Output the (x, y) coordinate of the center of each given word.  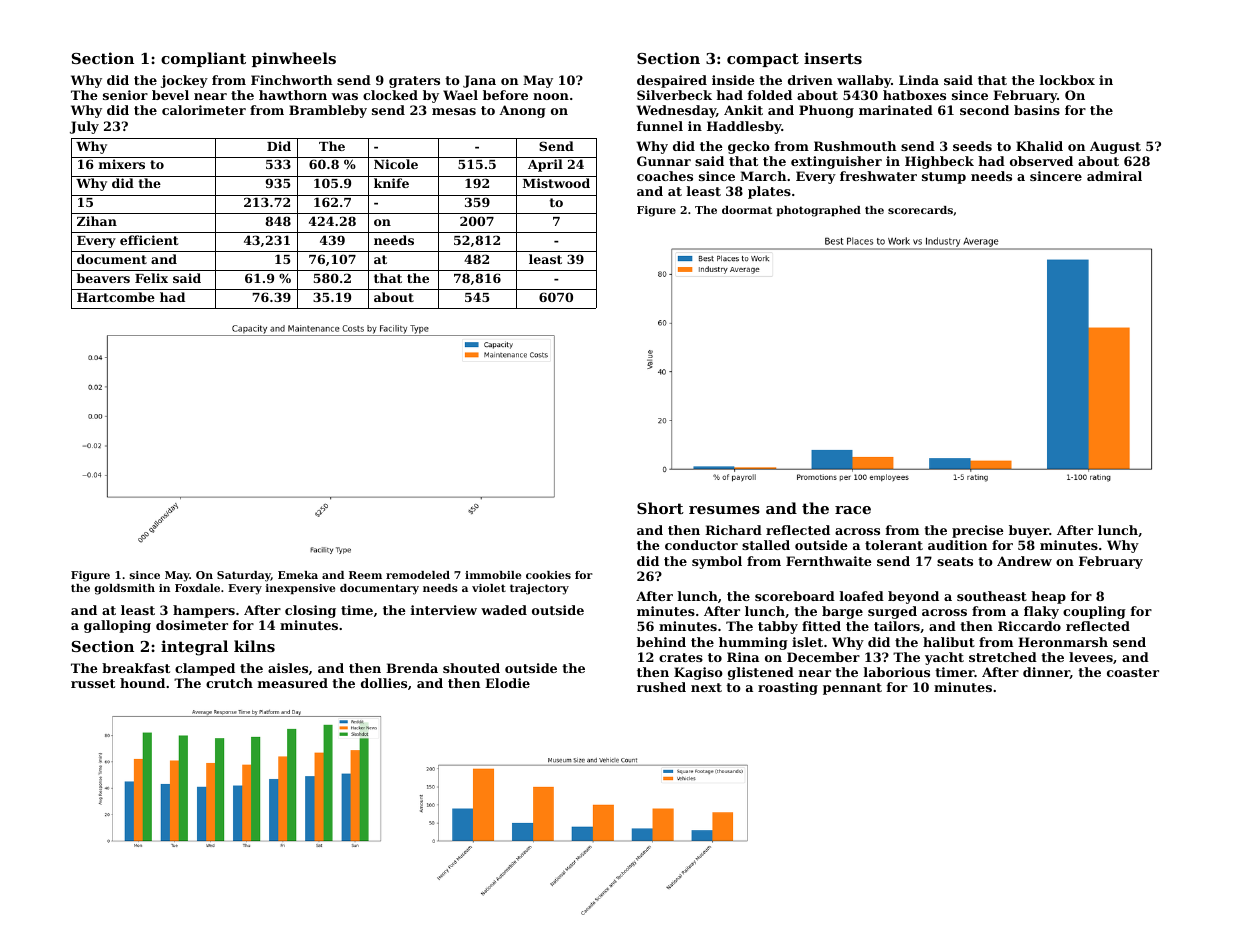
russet (93, 683)
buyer (1029, 531)
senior (125, 95)
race (853, 510)
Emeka (298, 575)
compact (763, 60)
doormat (747, 210)
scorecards (920, 210)
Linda (919, 80)
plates (769, 192)
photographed (818, 211)
